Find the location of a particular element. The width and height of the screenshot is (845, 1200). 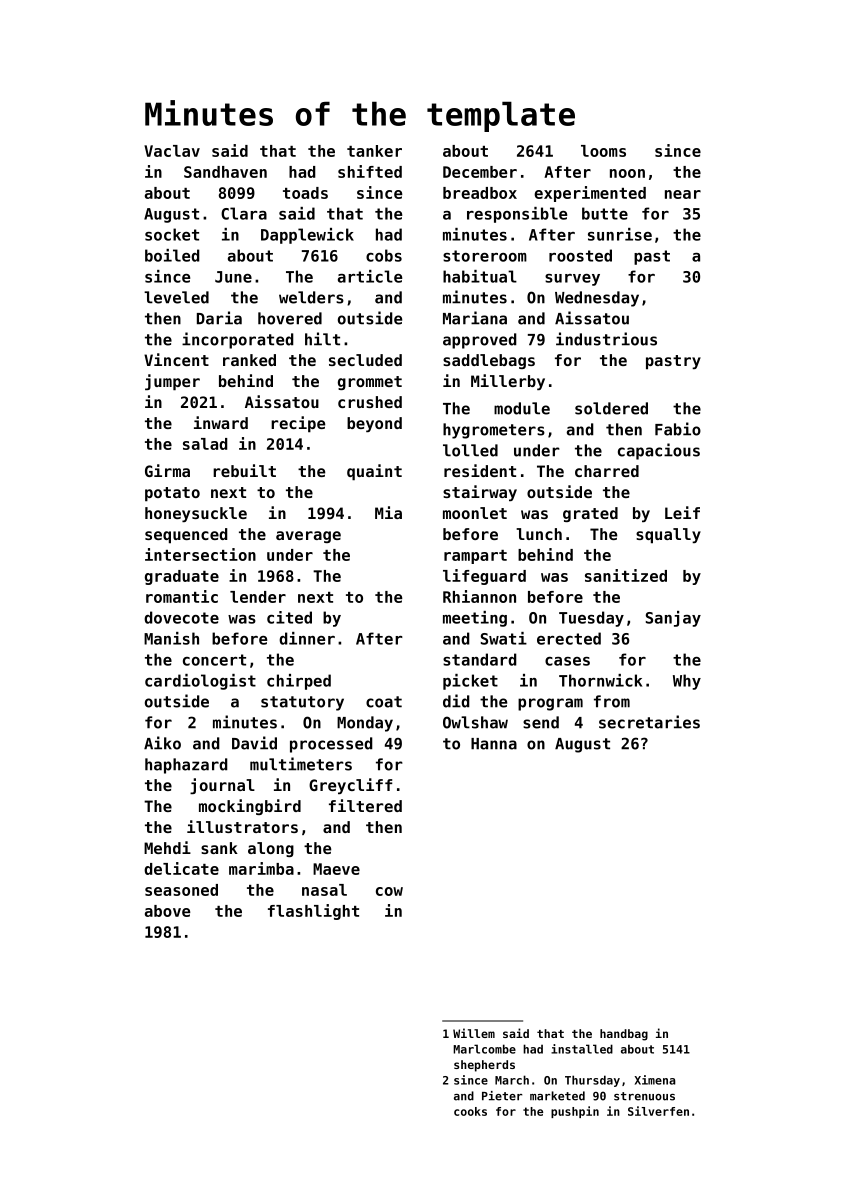

Sanjay is located at coordinates (673, 619).
